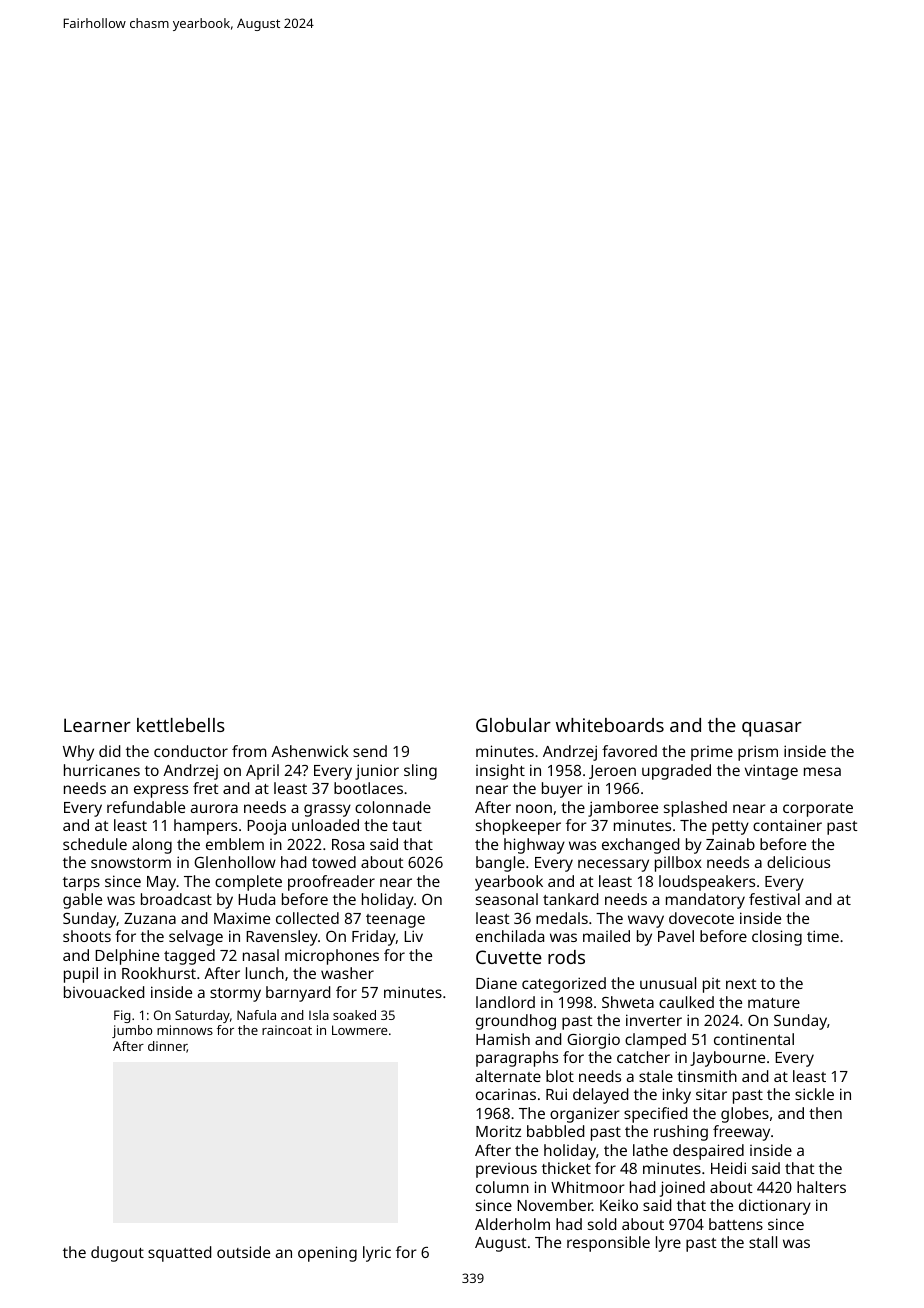  I want to click on Learner, so click(97, 725).
